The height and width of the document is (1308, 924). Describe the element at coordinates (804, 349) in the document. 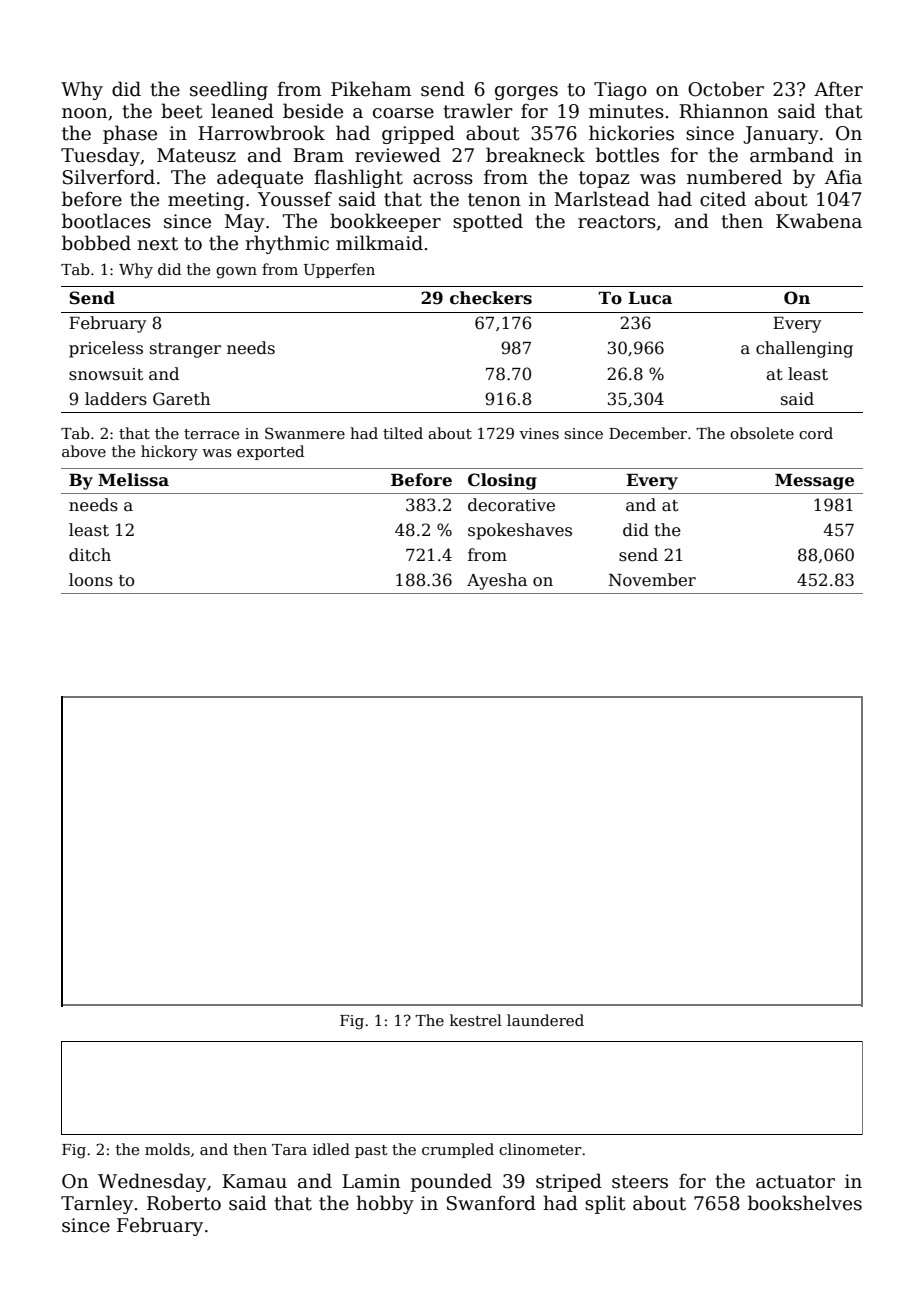

I see `challenging` at that location.
